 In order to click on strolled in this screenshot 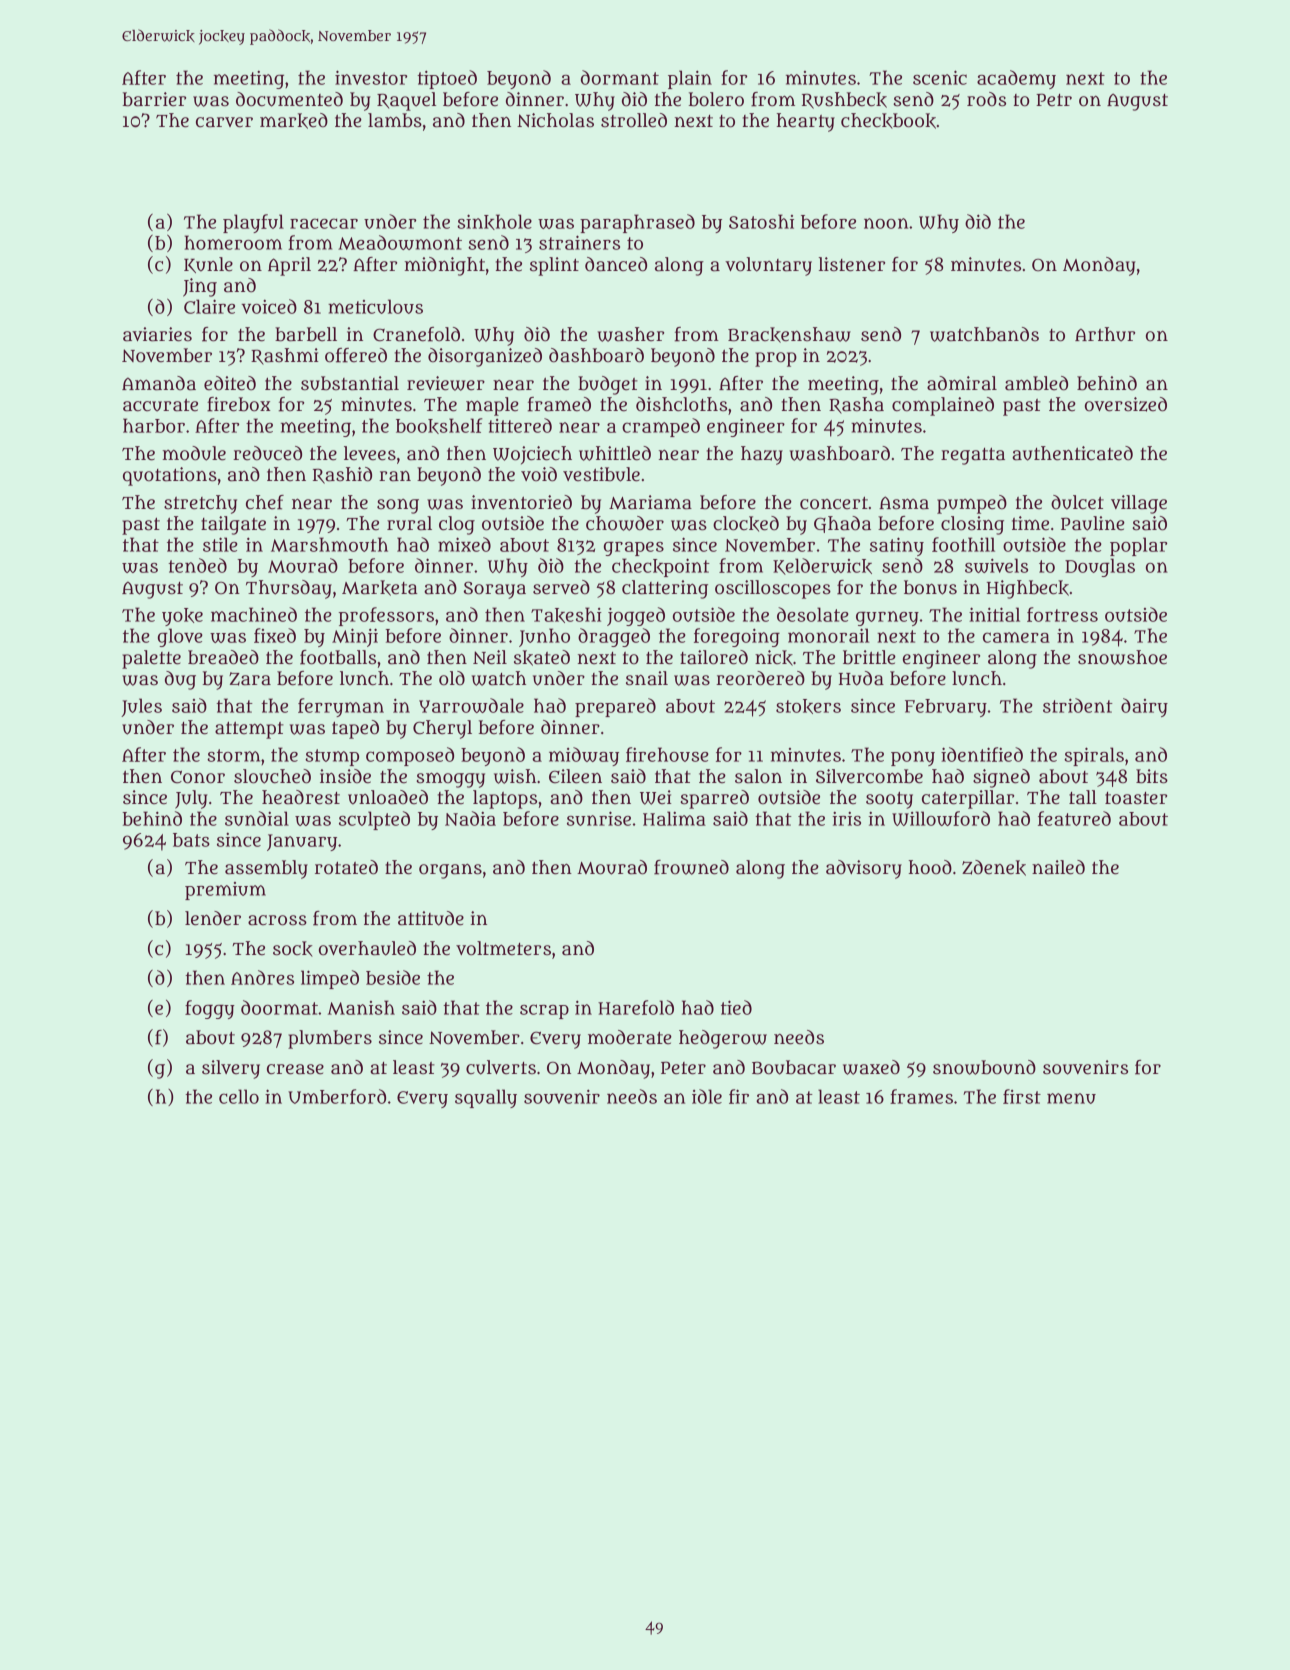, I will do `click(634, 120)`.
